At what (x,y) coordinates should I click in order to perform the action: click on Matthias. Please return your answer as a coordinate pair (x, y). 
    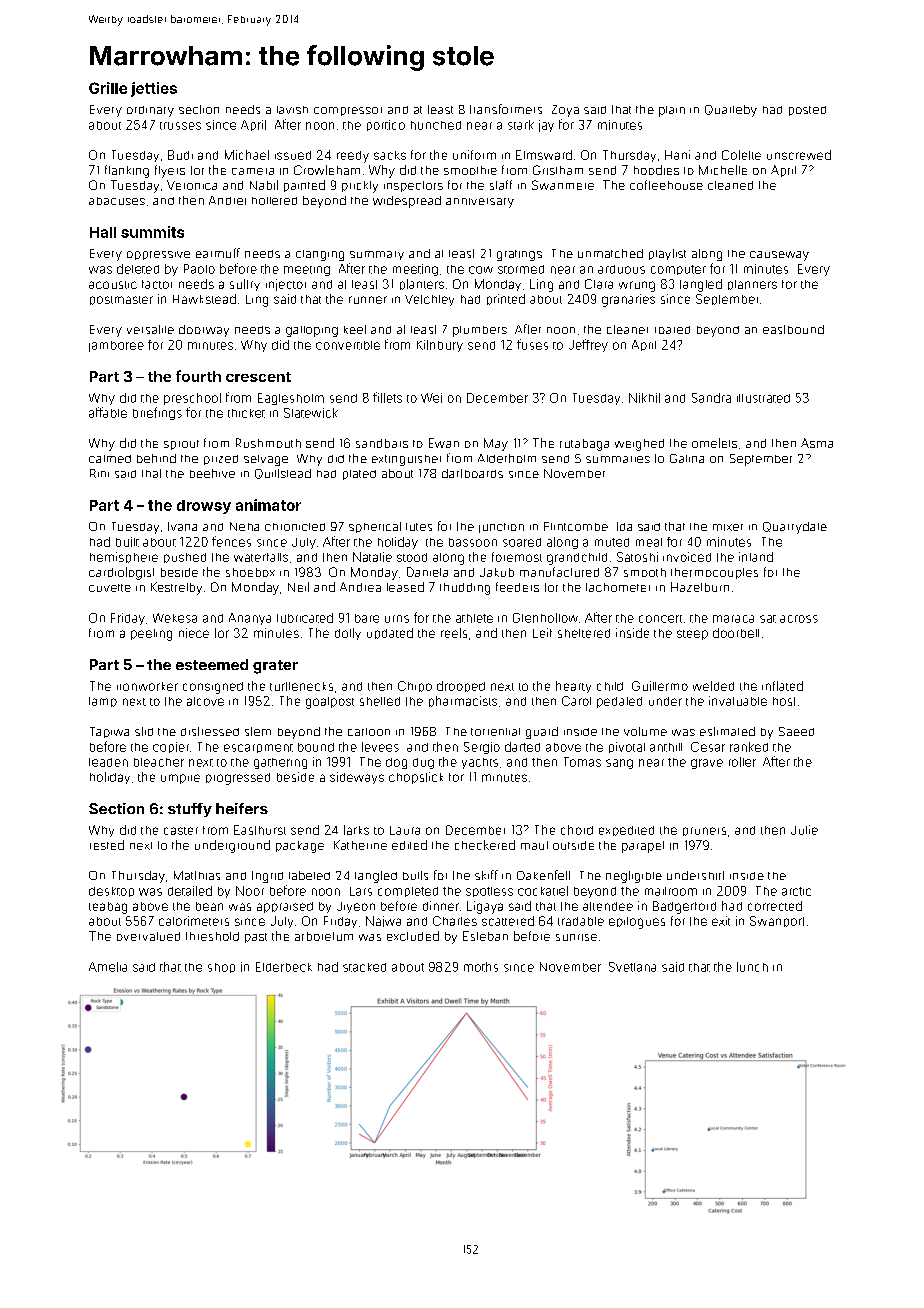
    Looking at the image, I should click on (197, 875).
